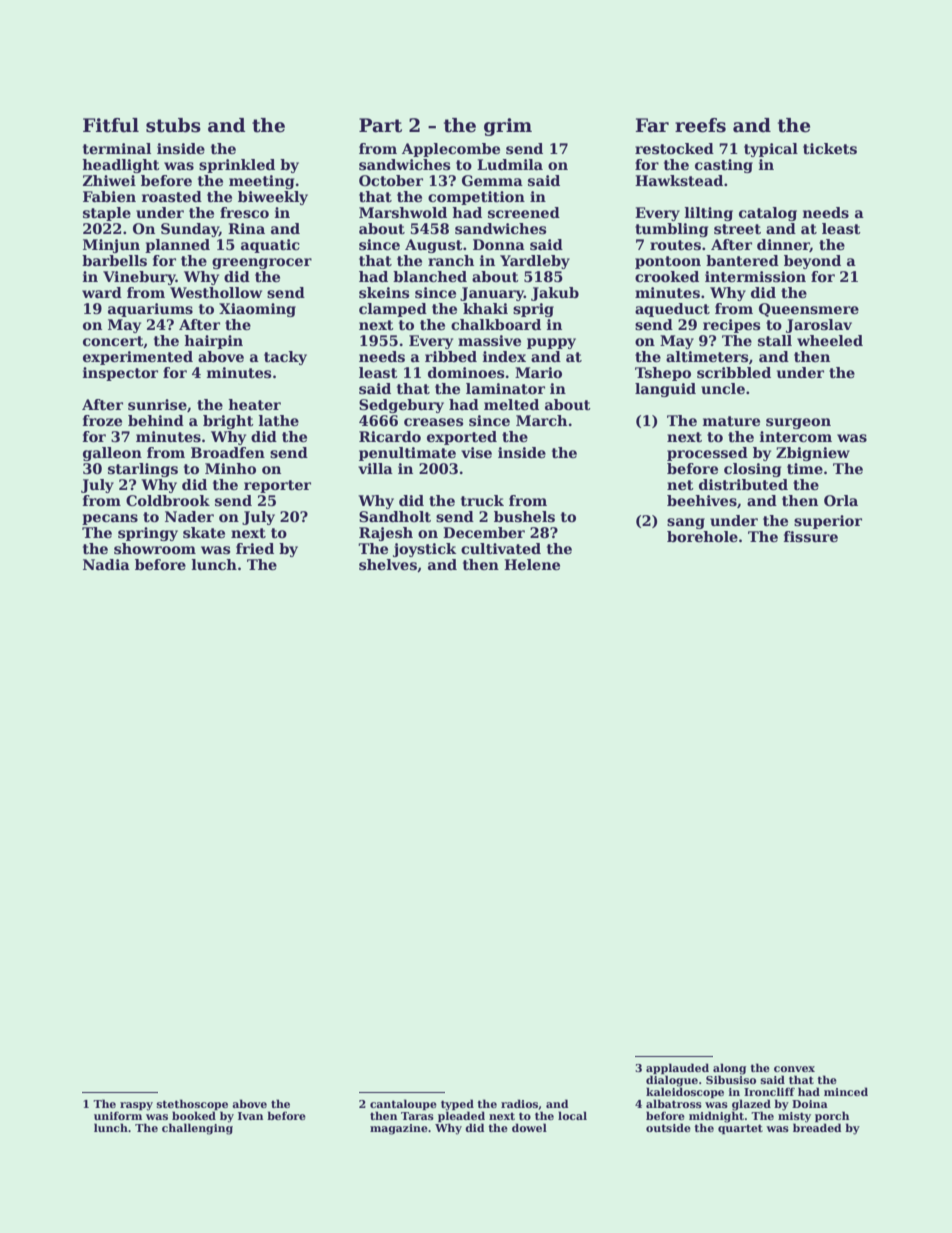  What do you see at coordinates (111, 125) in the page?
I see `Fitful` at bounding box center [111, 125].
